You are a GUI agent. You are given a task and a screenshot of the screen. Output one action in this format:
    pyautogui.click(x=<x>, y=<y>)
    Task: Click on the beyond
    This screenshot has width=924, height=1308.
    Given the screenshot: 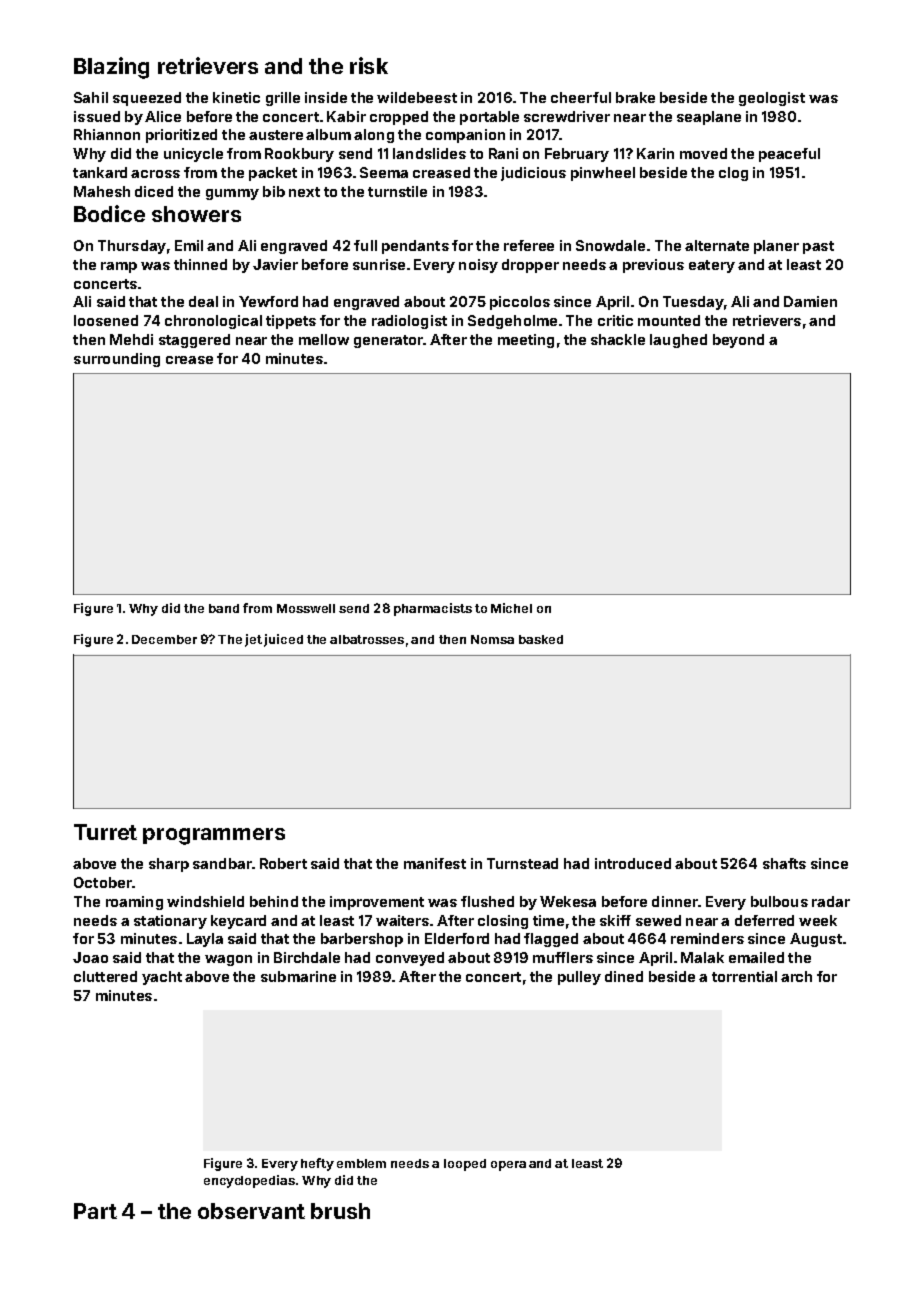 What is the action you would take?
    pyautogui.click(x=738, y=341)
